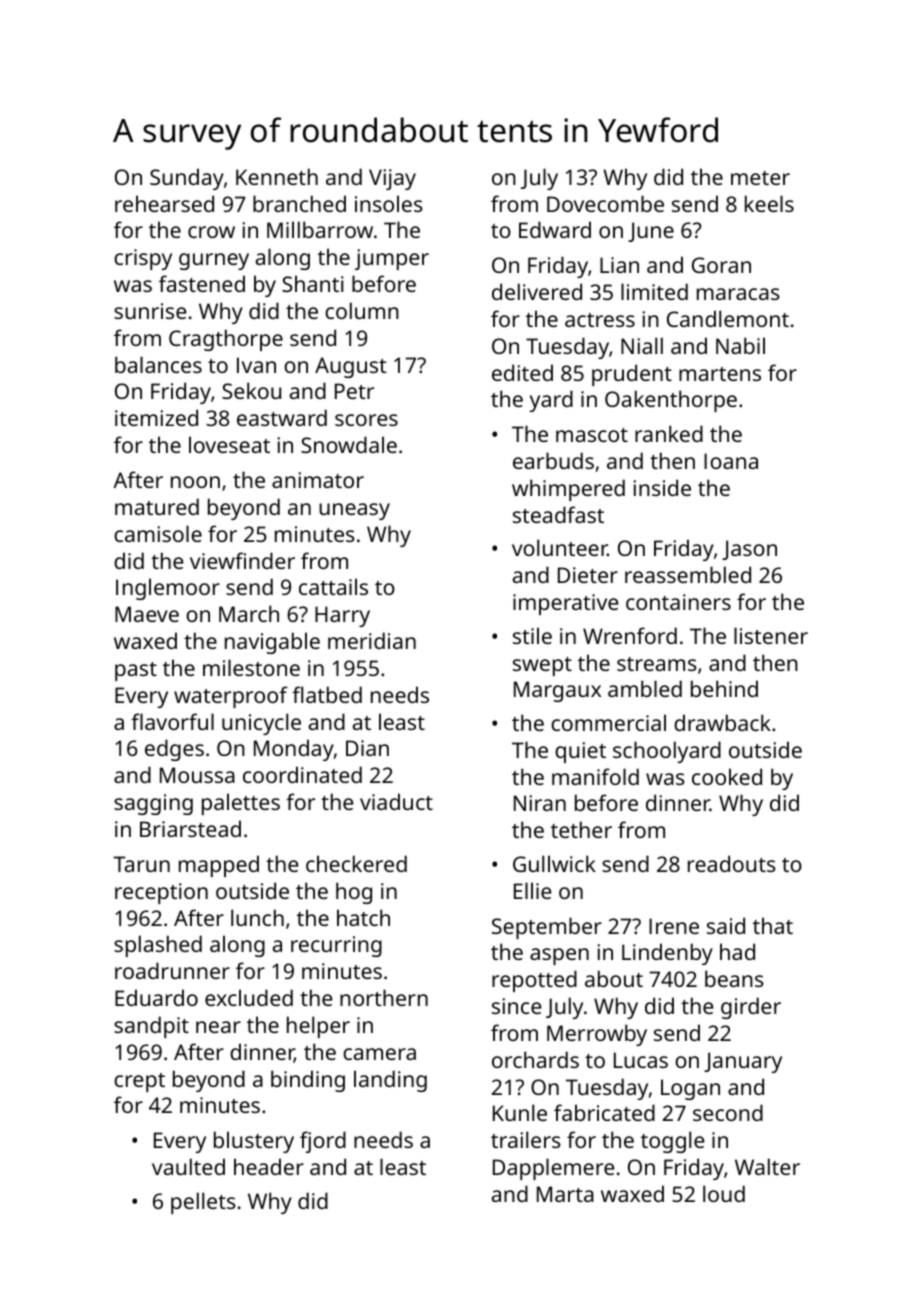  I want to click on near, so click(218, 1027).
